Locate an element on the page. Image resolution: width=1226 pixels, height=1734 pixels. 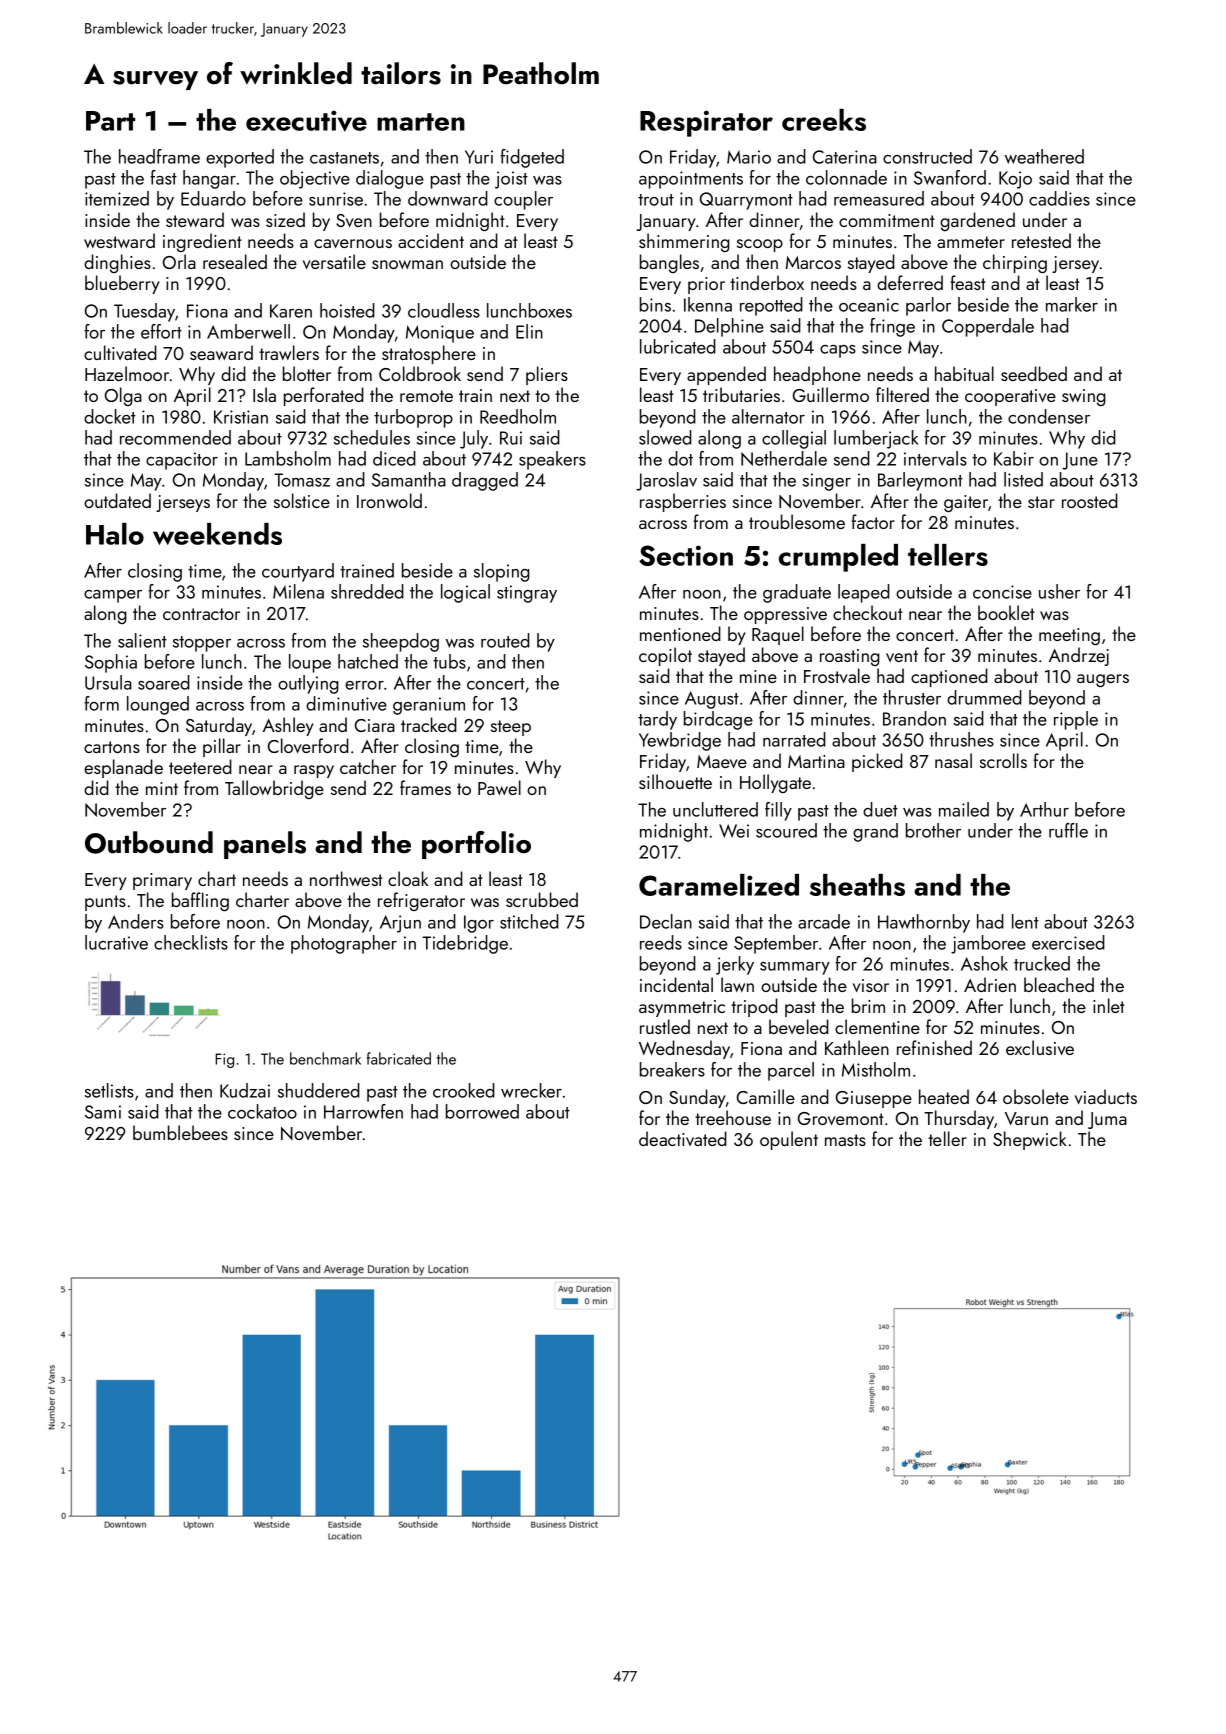
castanets is located at coordinates (344, 158).
